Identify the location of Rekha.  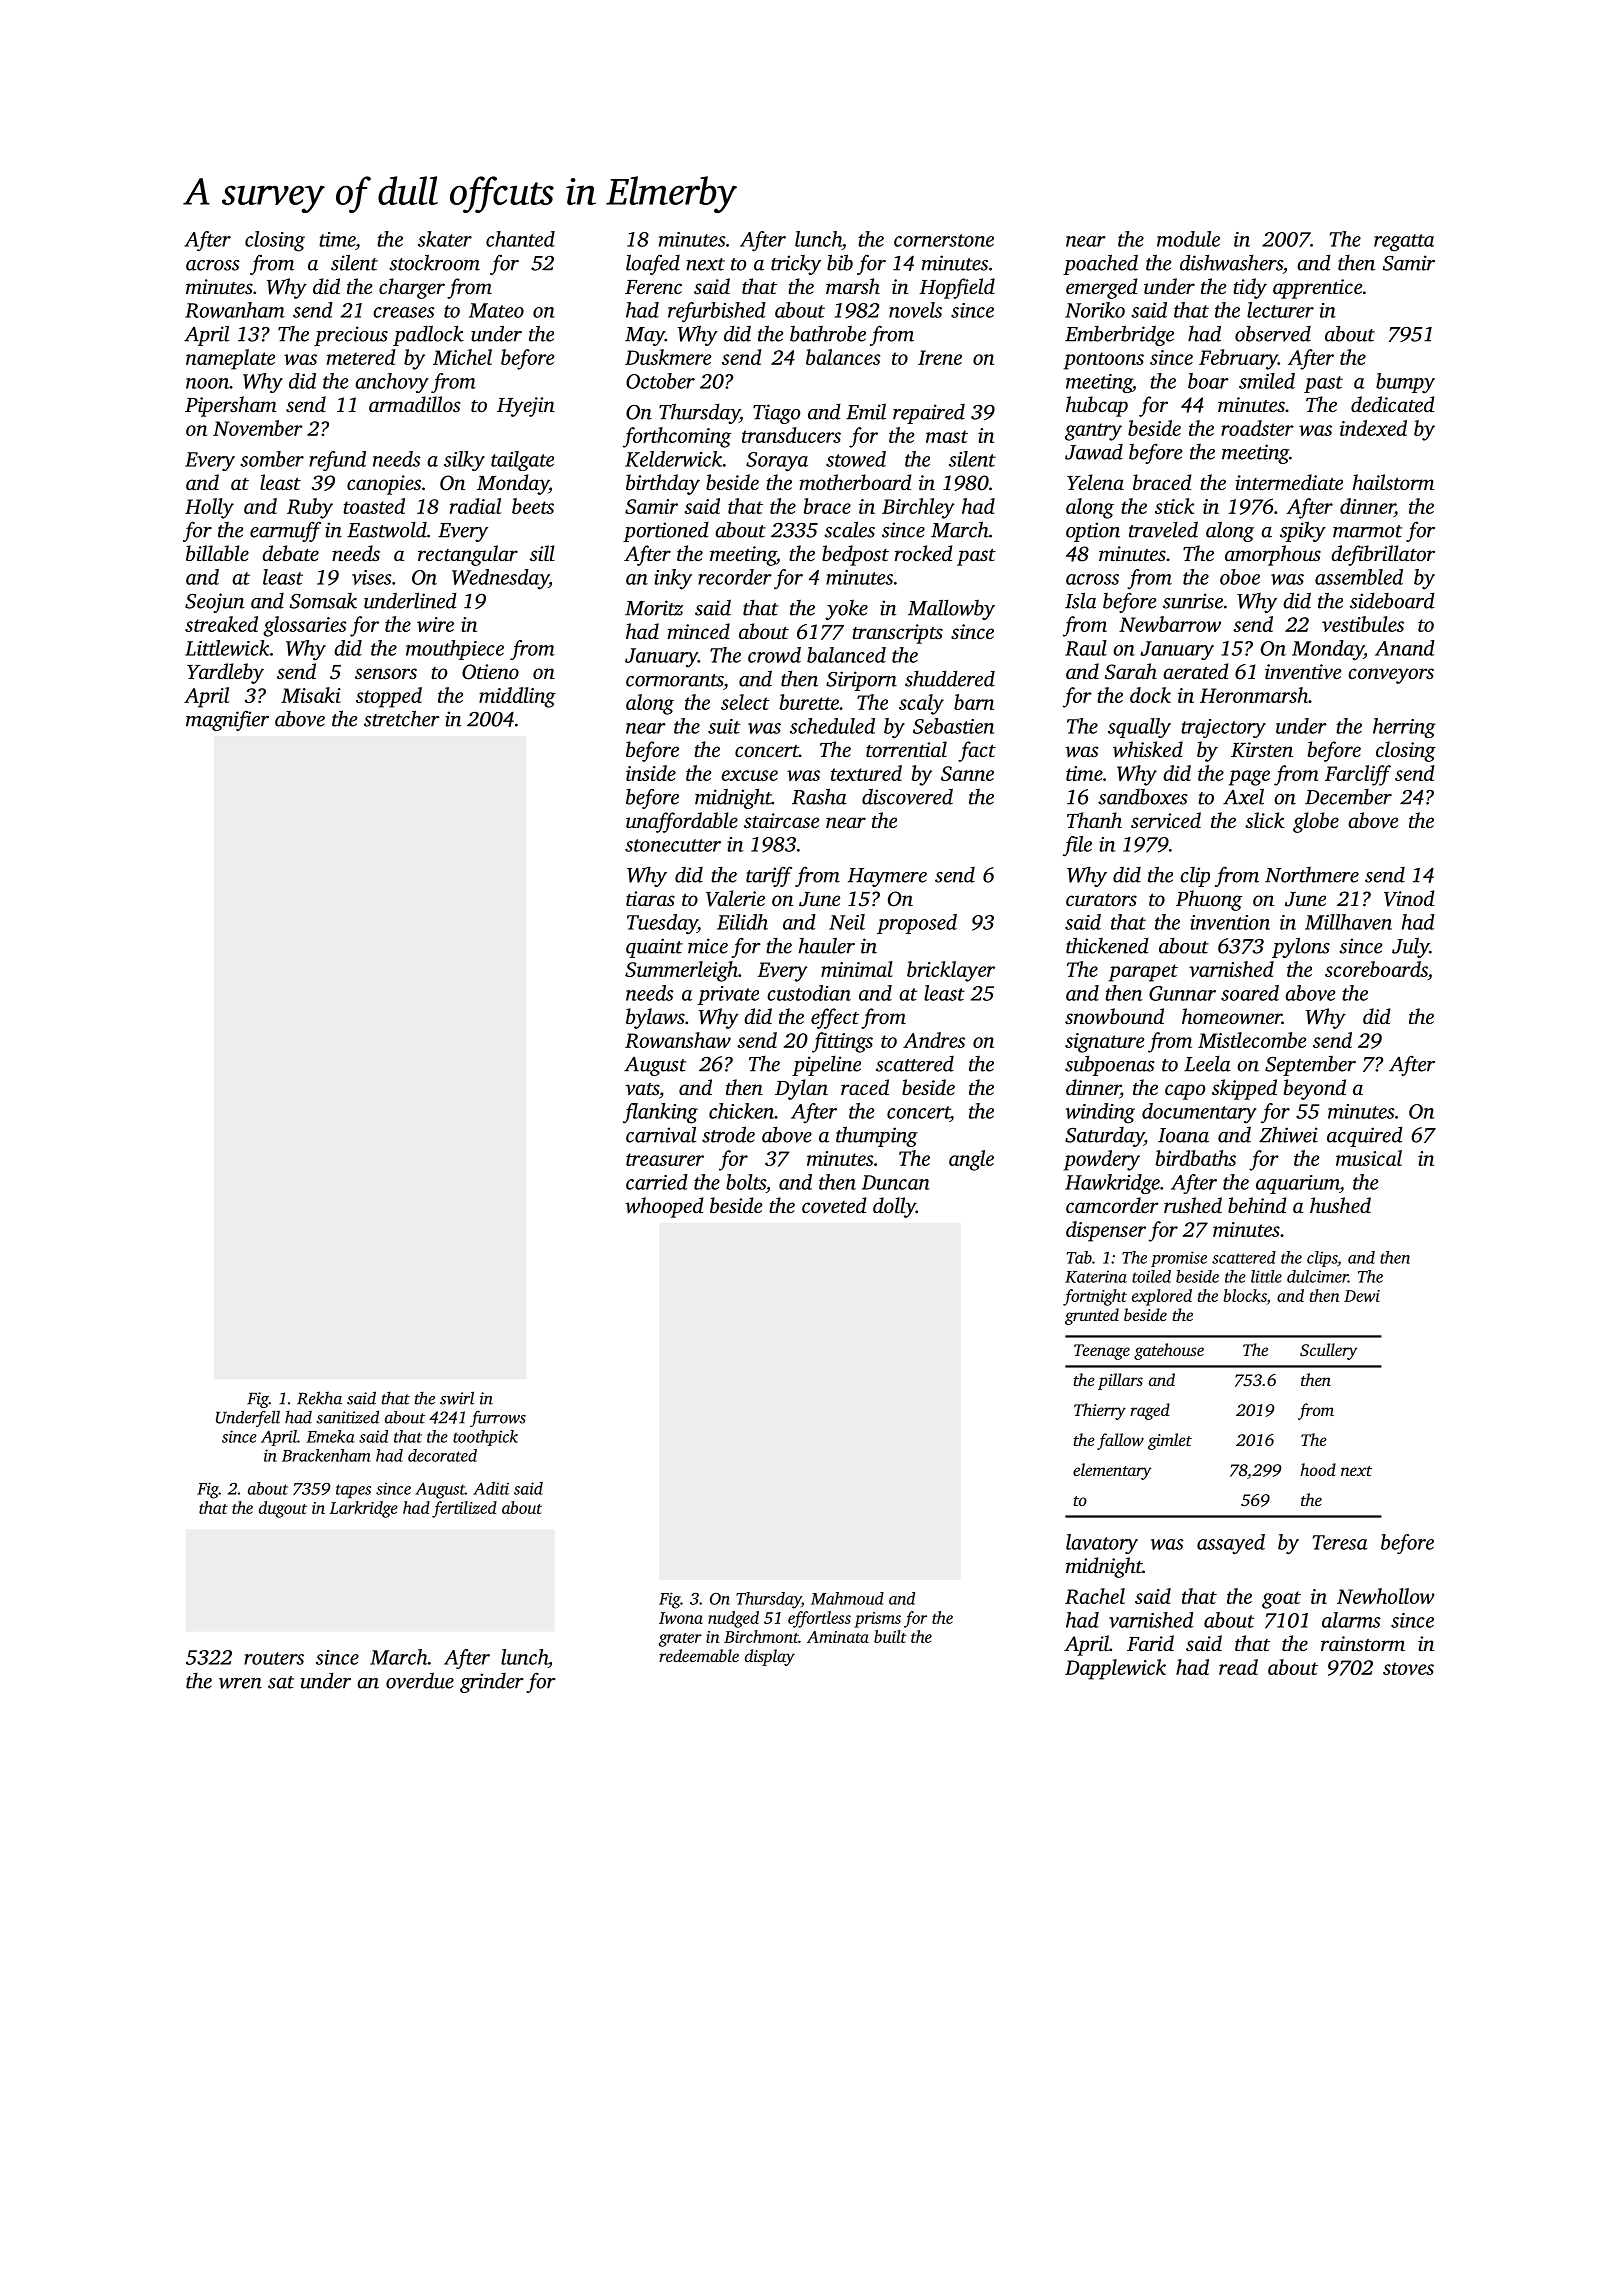
(319, 1398).
